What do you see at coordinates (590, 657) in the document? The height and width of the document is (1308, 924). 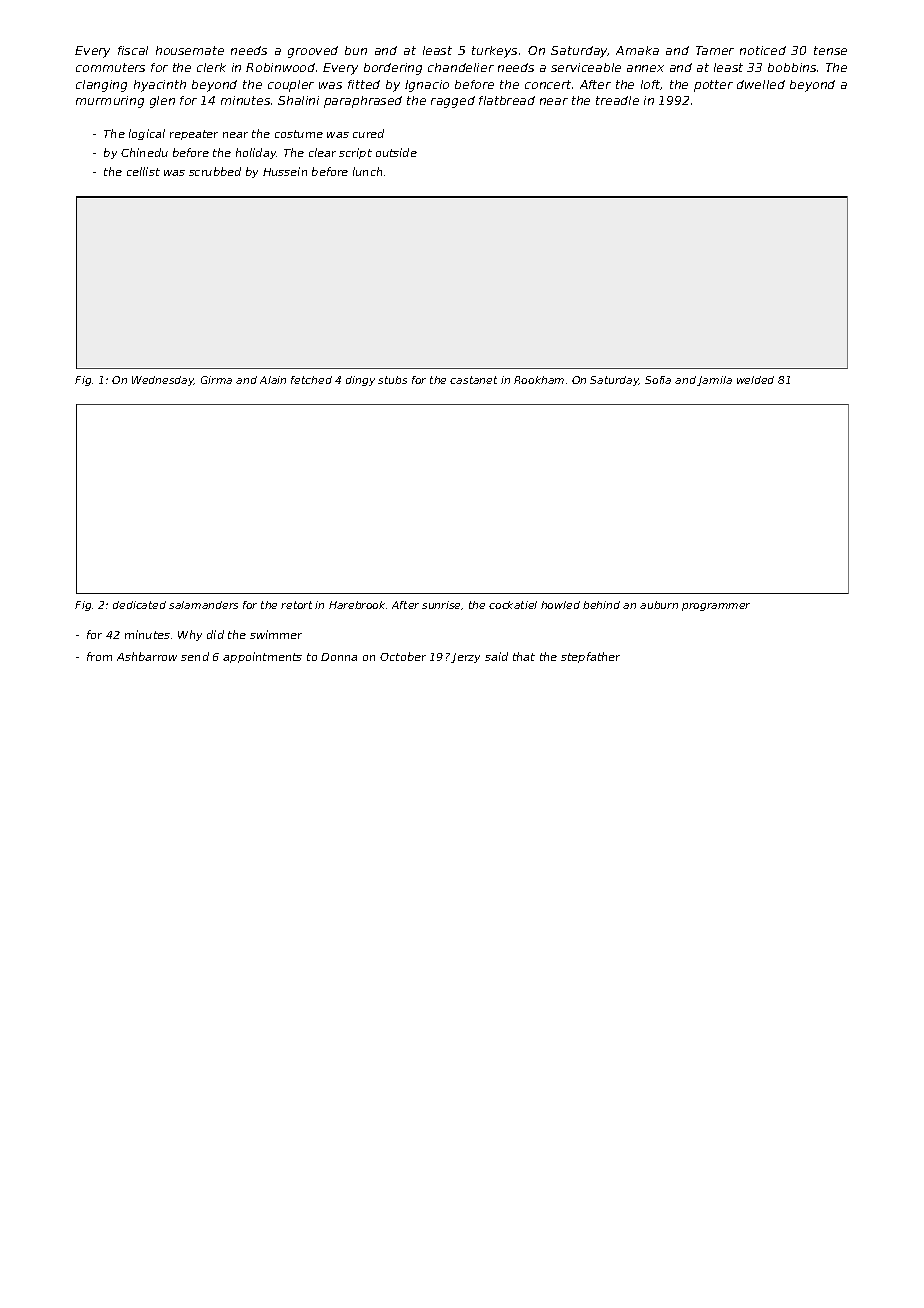 I see `stepfather` at bounding box center [590, 657].
